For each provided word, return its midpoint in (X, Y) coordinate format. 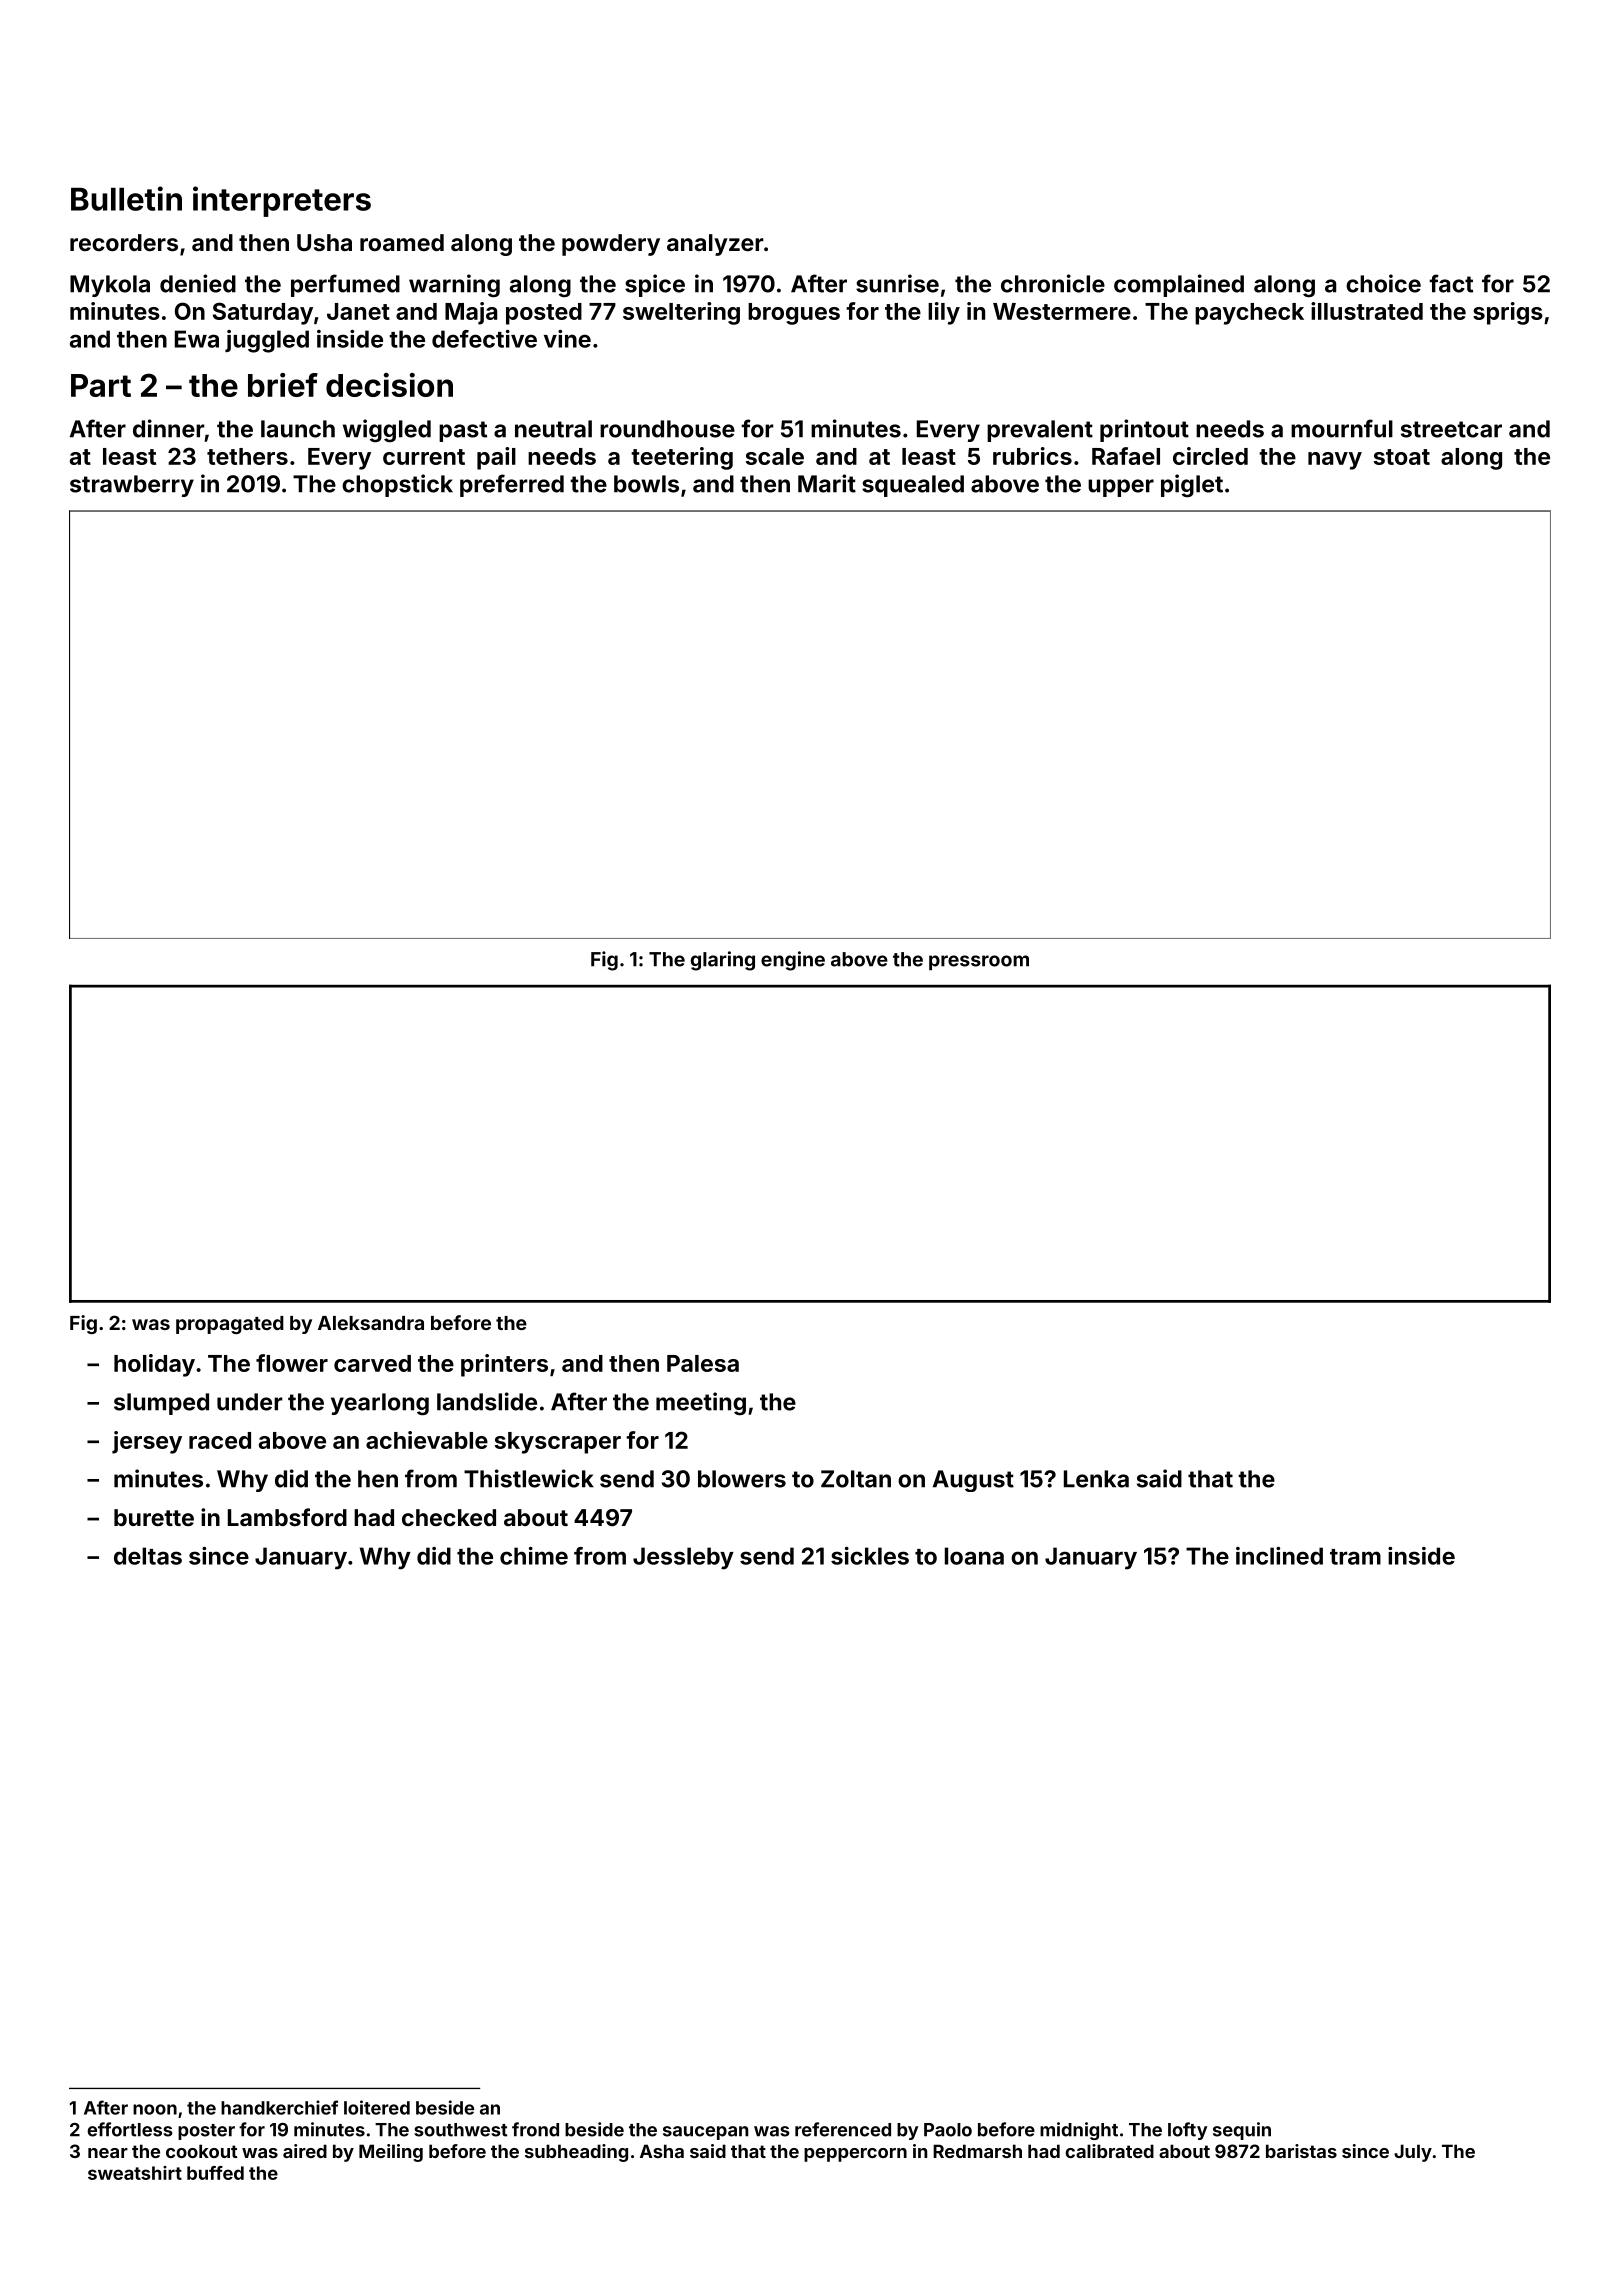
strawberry (132, 486)
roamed (402, 242)
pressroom (979, 962)
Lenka (1096, 1479)
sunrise (897, 283)
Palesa (703, 1363)
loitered (377, 2107)
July (1413, 2153)
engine (793, 961)
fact (1451, 283)
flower (292, 1363)
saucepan (705, 2133)
